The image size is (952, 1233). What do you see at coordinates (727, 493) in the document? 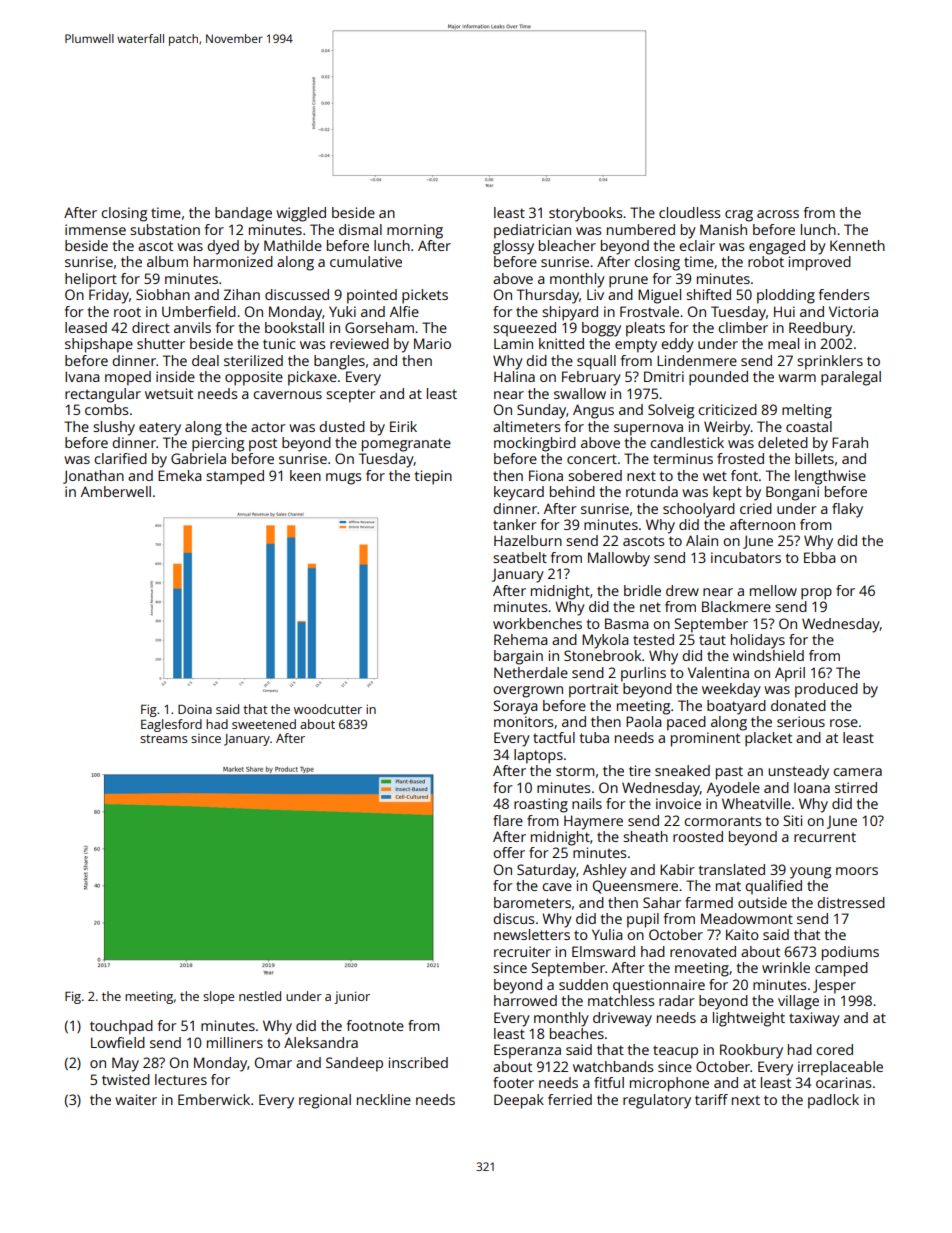
I see `kept` at bounding box center [727, 493].
